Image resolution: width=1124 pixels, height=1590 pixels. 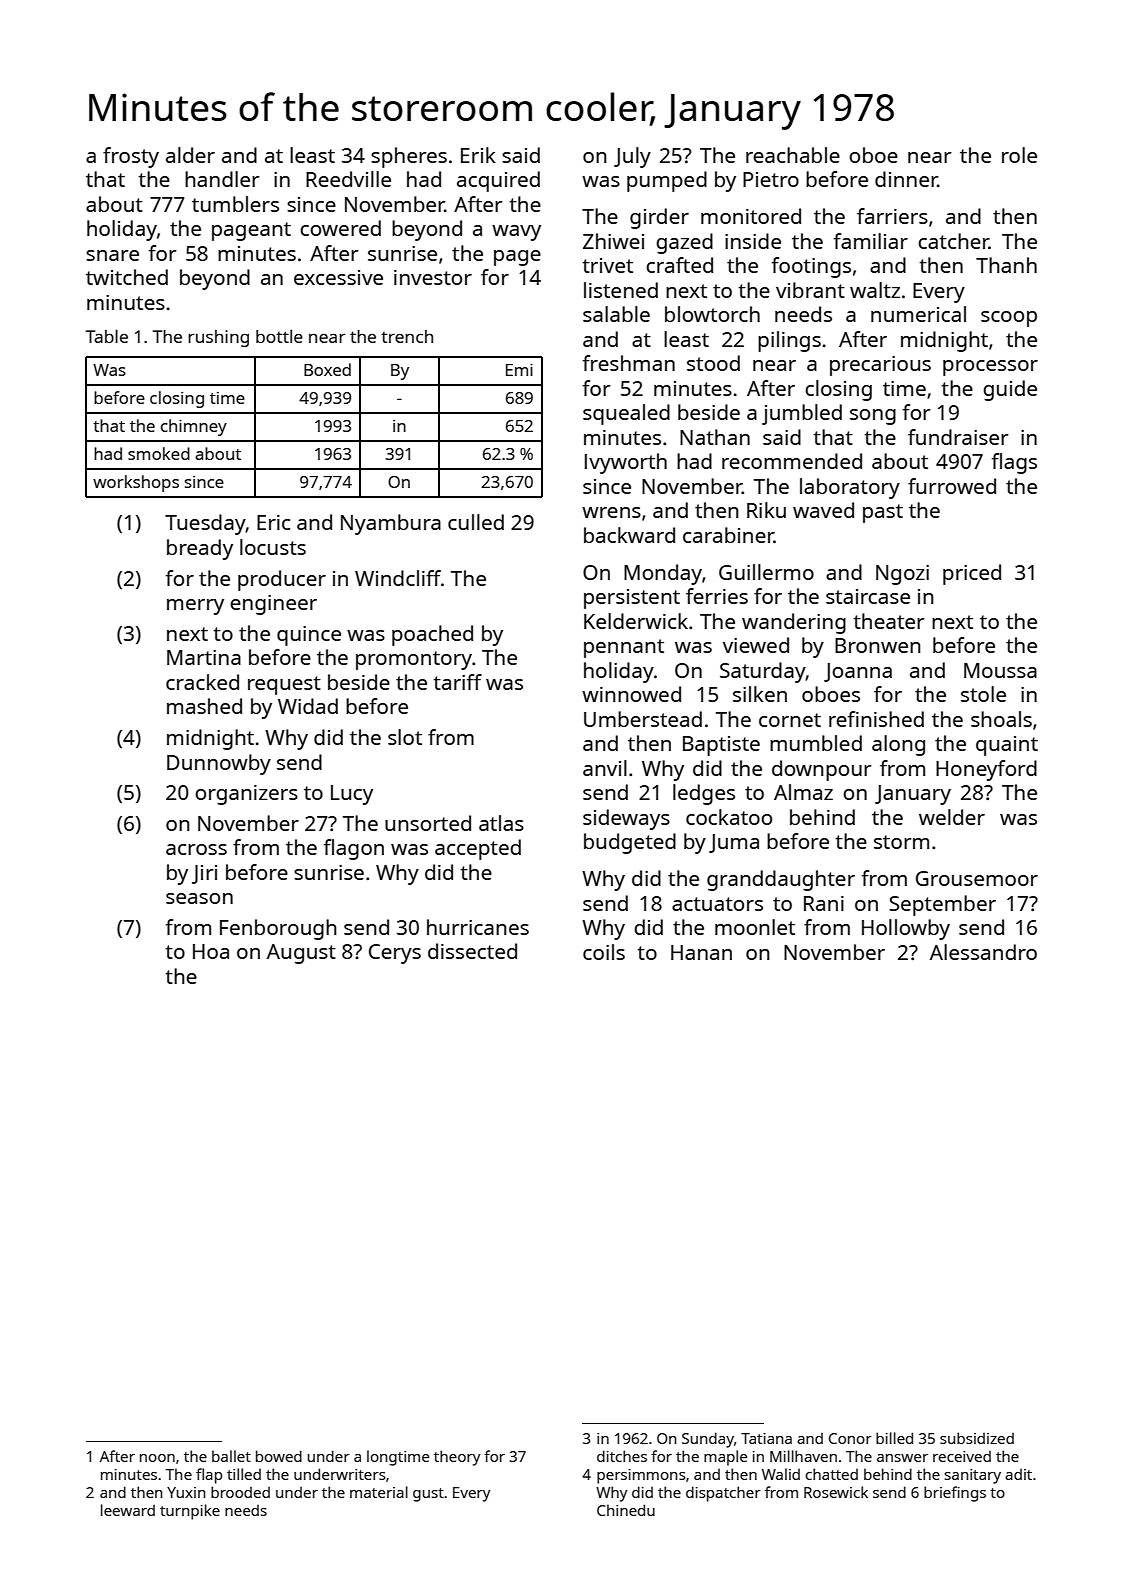 What do you see at coordinates (983, 952) in the page?
I see `Alessandro` at bounding box center [983, 952].
